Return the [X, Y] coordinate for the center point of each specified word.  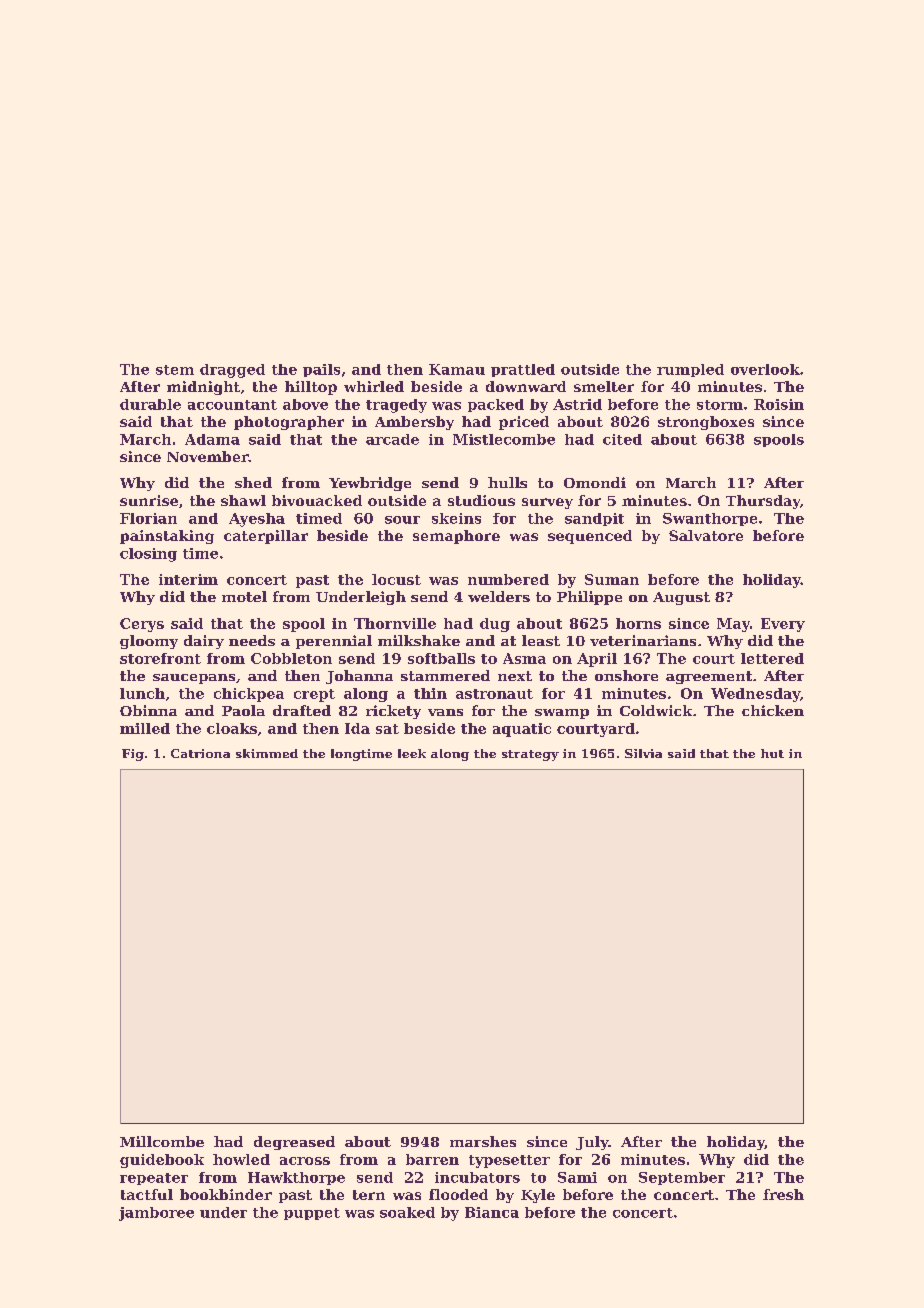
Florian [148, 518]
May [733, 625]
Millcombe [162, 1141]
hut [772, 753]
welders [499, 596]
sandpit [594, 519]
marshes [483, 1141]
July [592, 1143]
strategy [530, 755]
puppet [312, 1214]
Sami [577, 1177]
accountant [232, 405]
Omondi [595, 482]
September [682, 1178]
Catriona [200, 753]
